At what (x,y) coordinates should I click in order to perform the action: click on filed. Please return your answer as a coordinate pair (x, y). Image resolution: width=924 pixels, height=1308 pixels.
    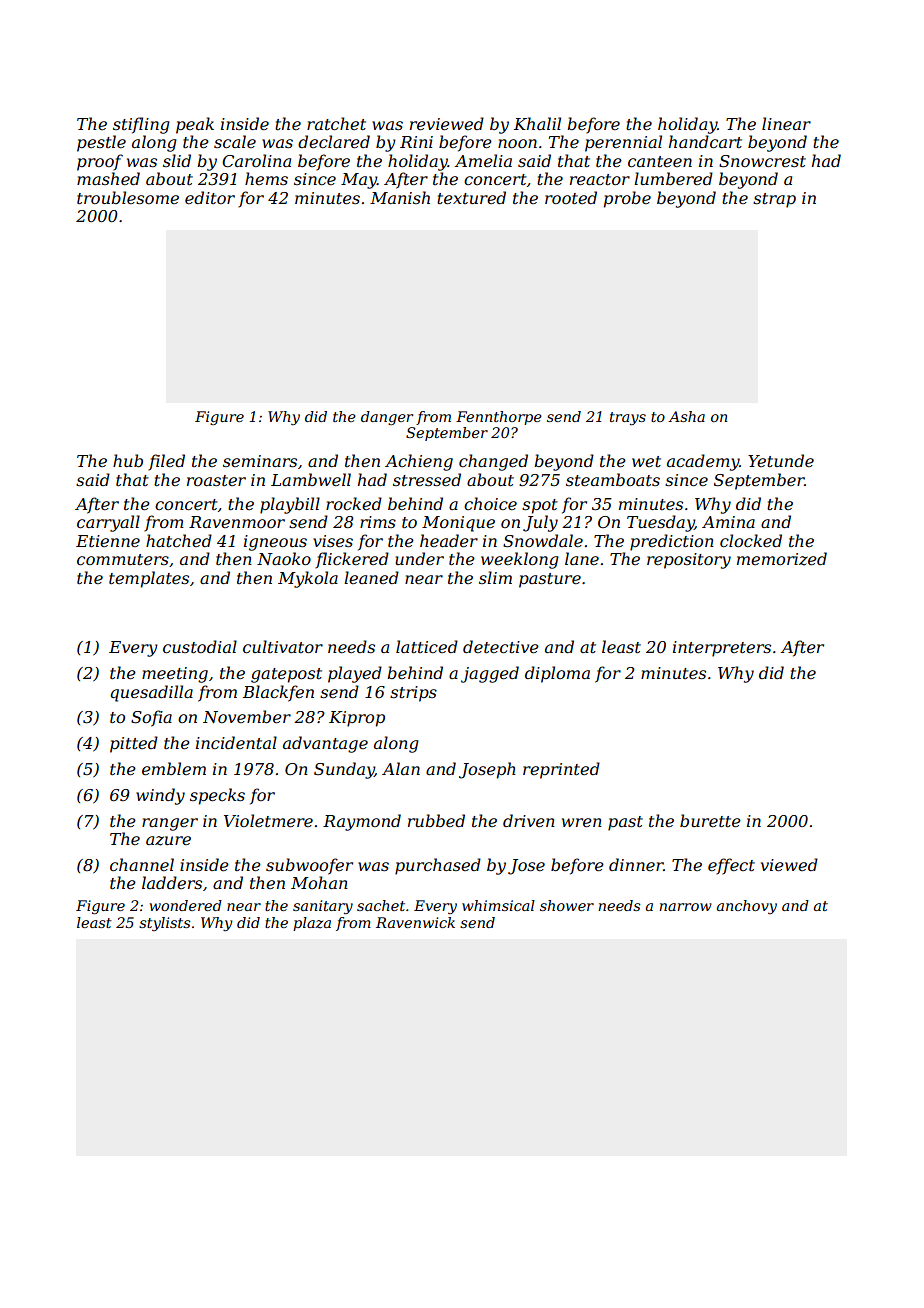
    Looking at the image, I should click on (166, 462).
